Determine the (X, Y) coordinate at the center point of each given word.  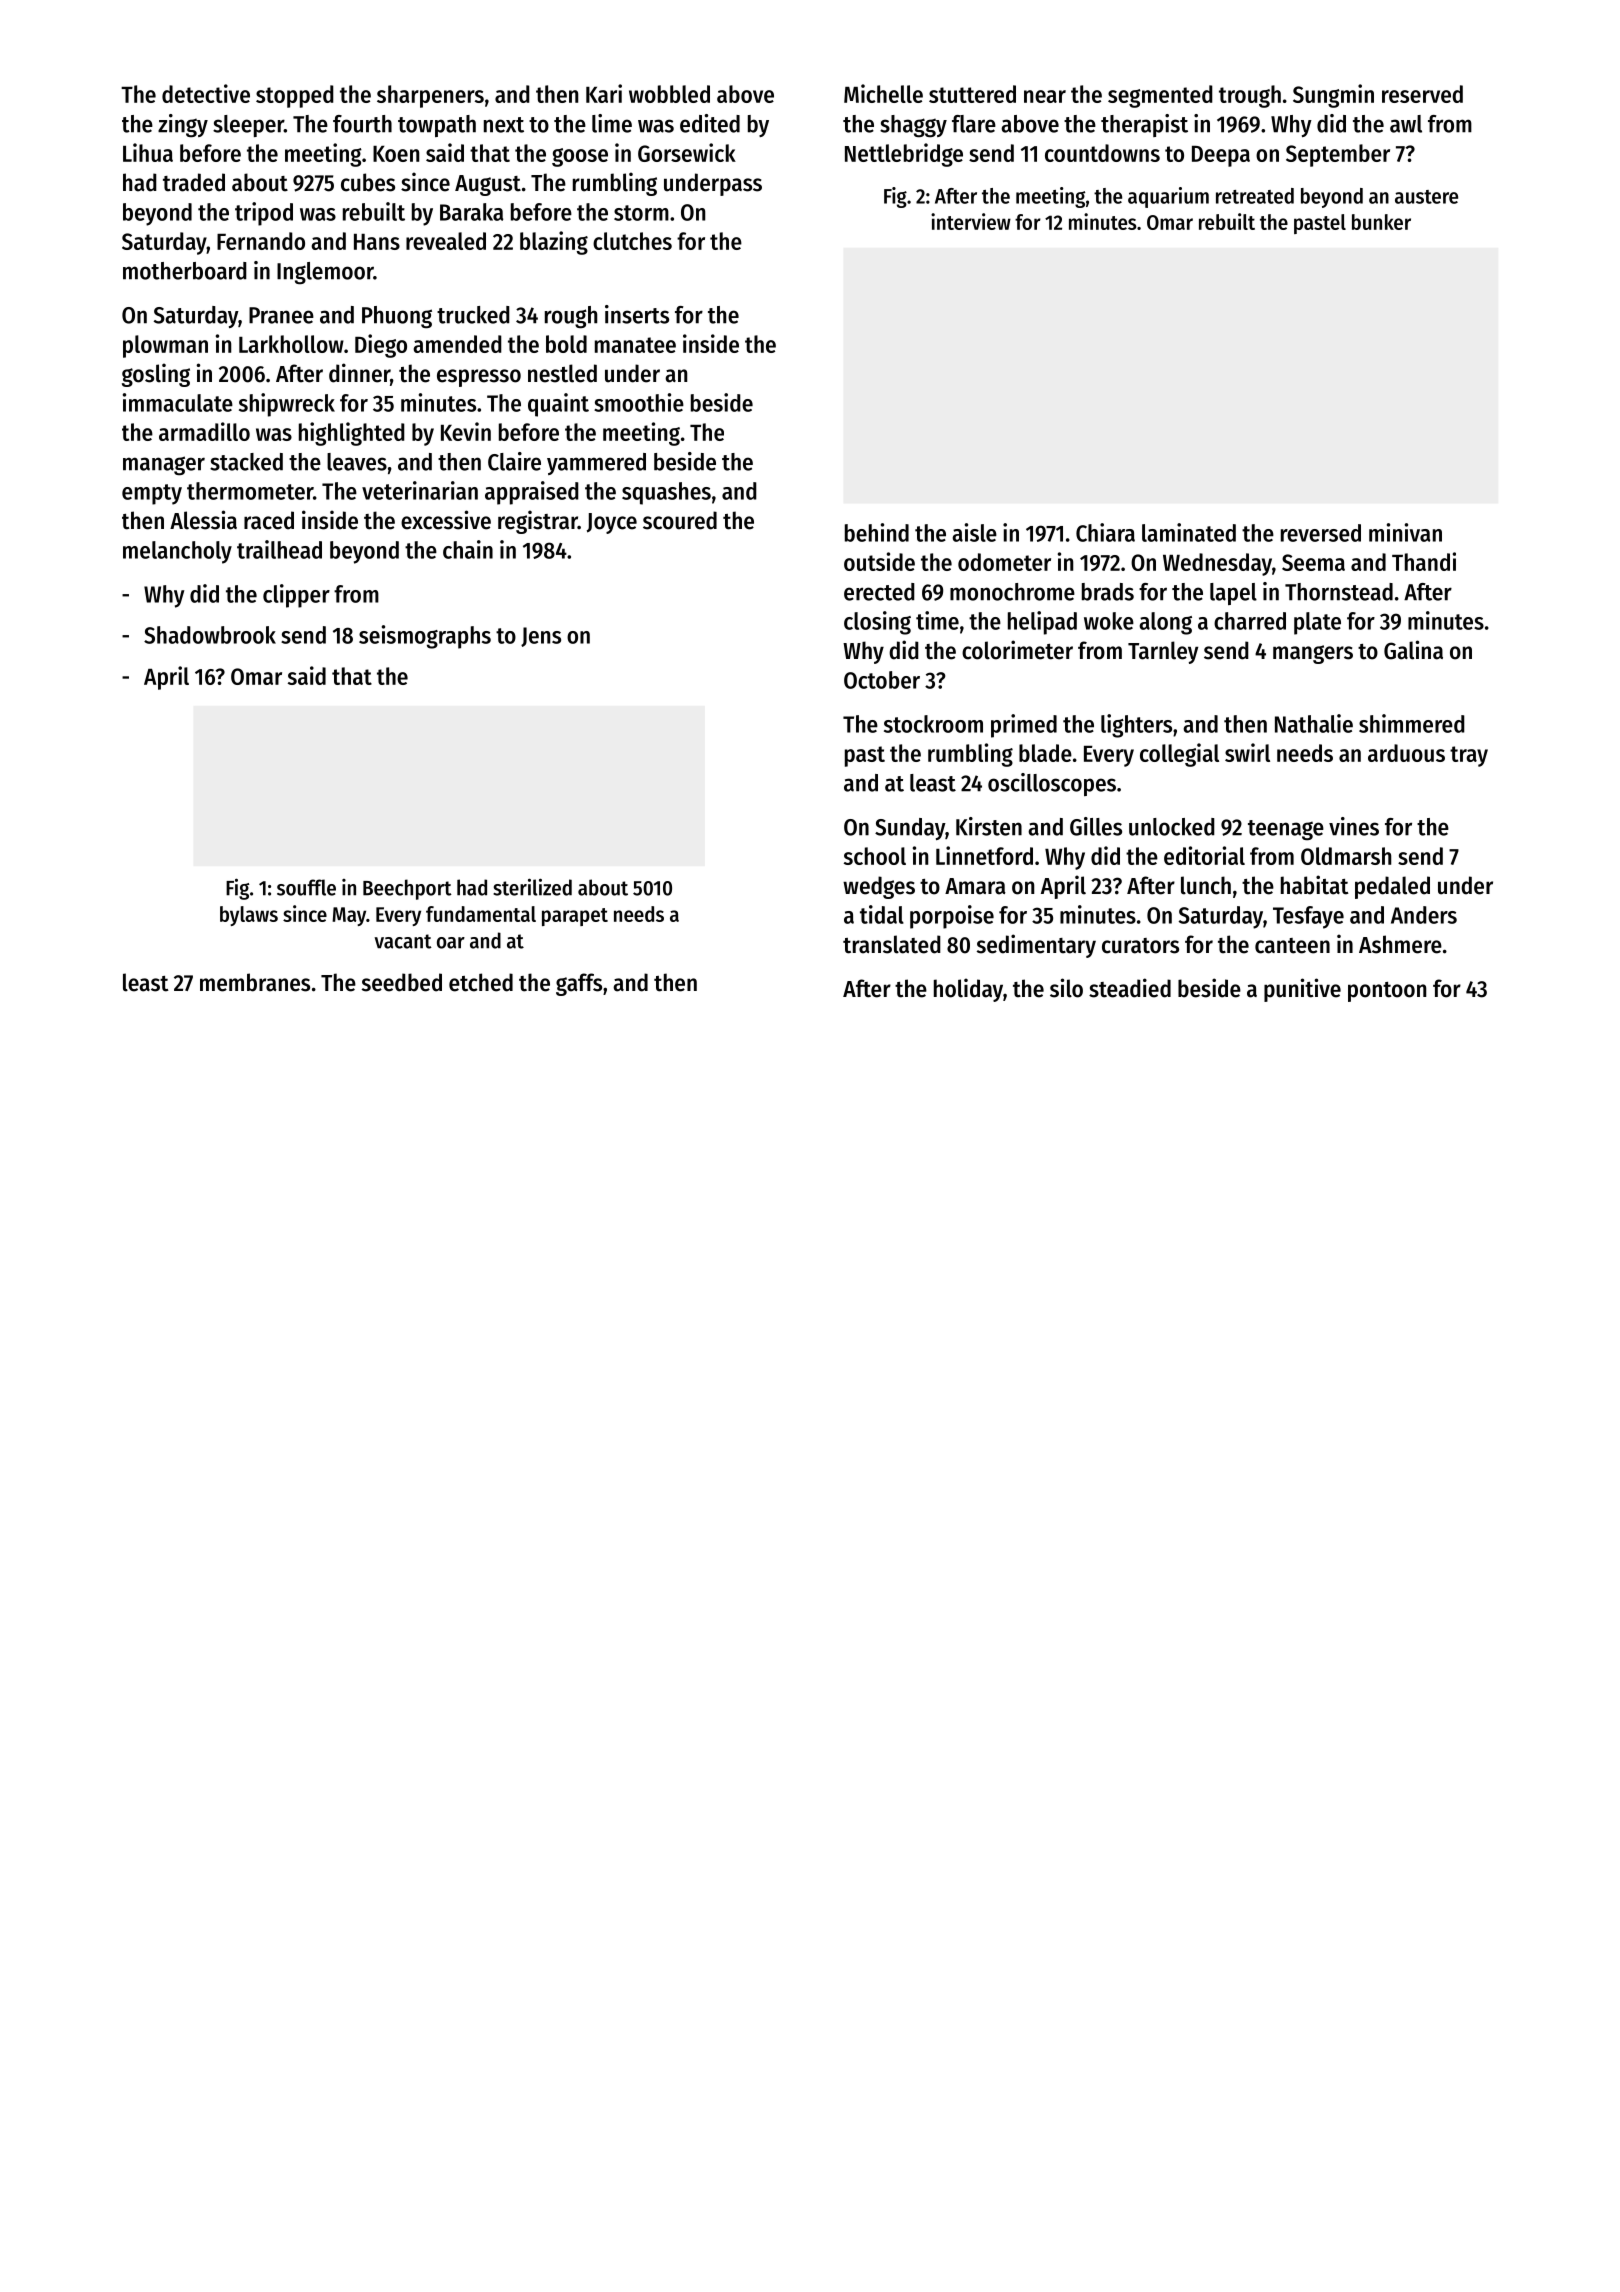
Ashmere (1400, 944)
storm (641, 213)
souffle (306, 887)
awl (1406, 124)
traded (194, 182)
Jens (541, 637)
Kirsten (989, 826)
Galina (1413, 650)
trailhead (279, 549)
